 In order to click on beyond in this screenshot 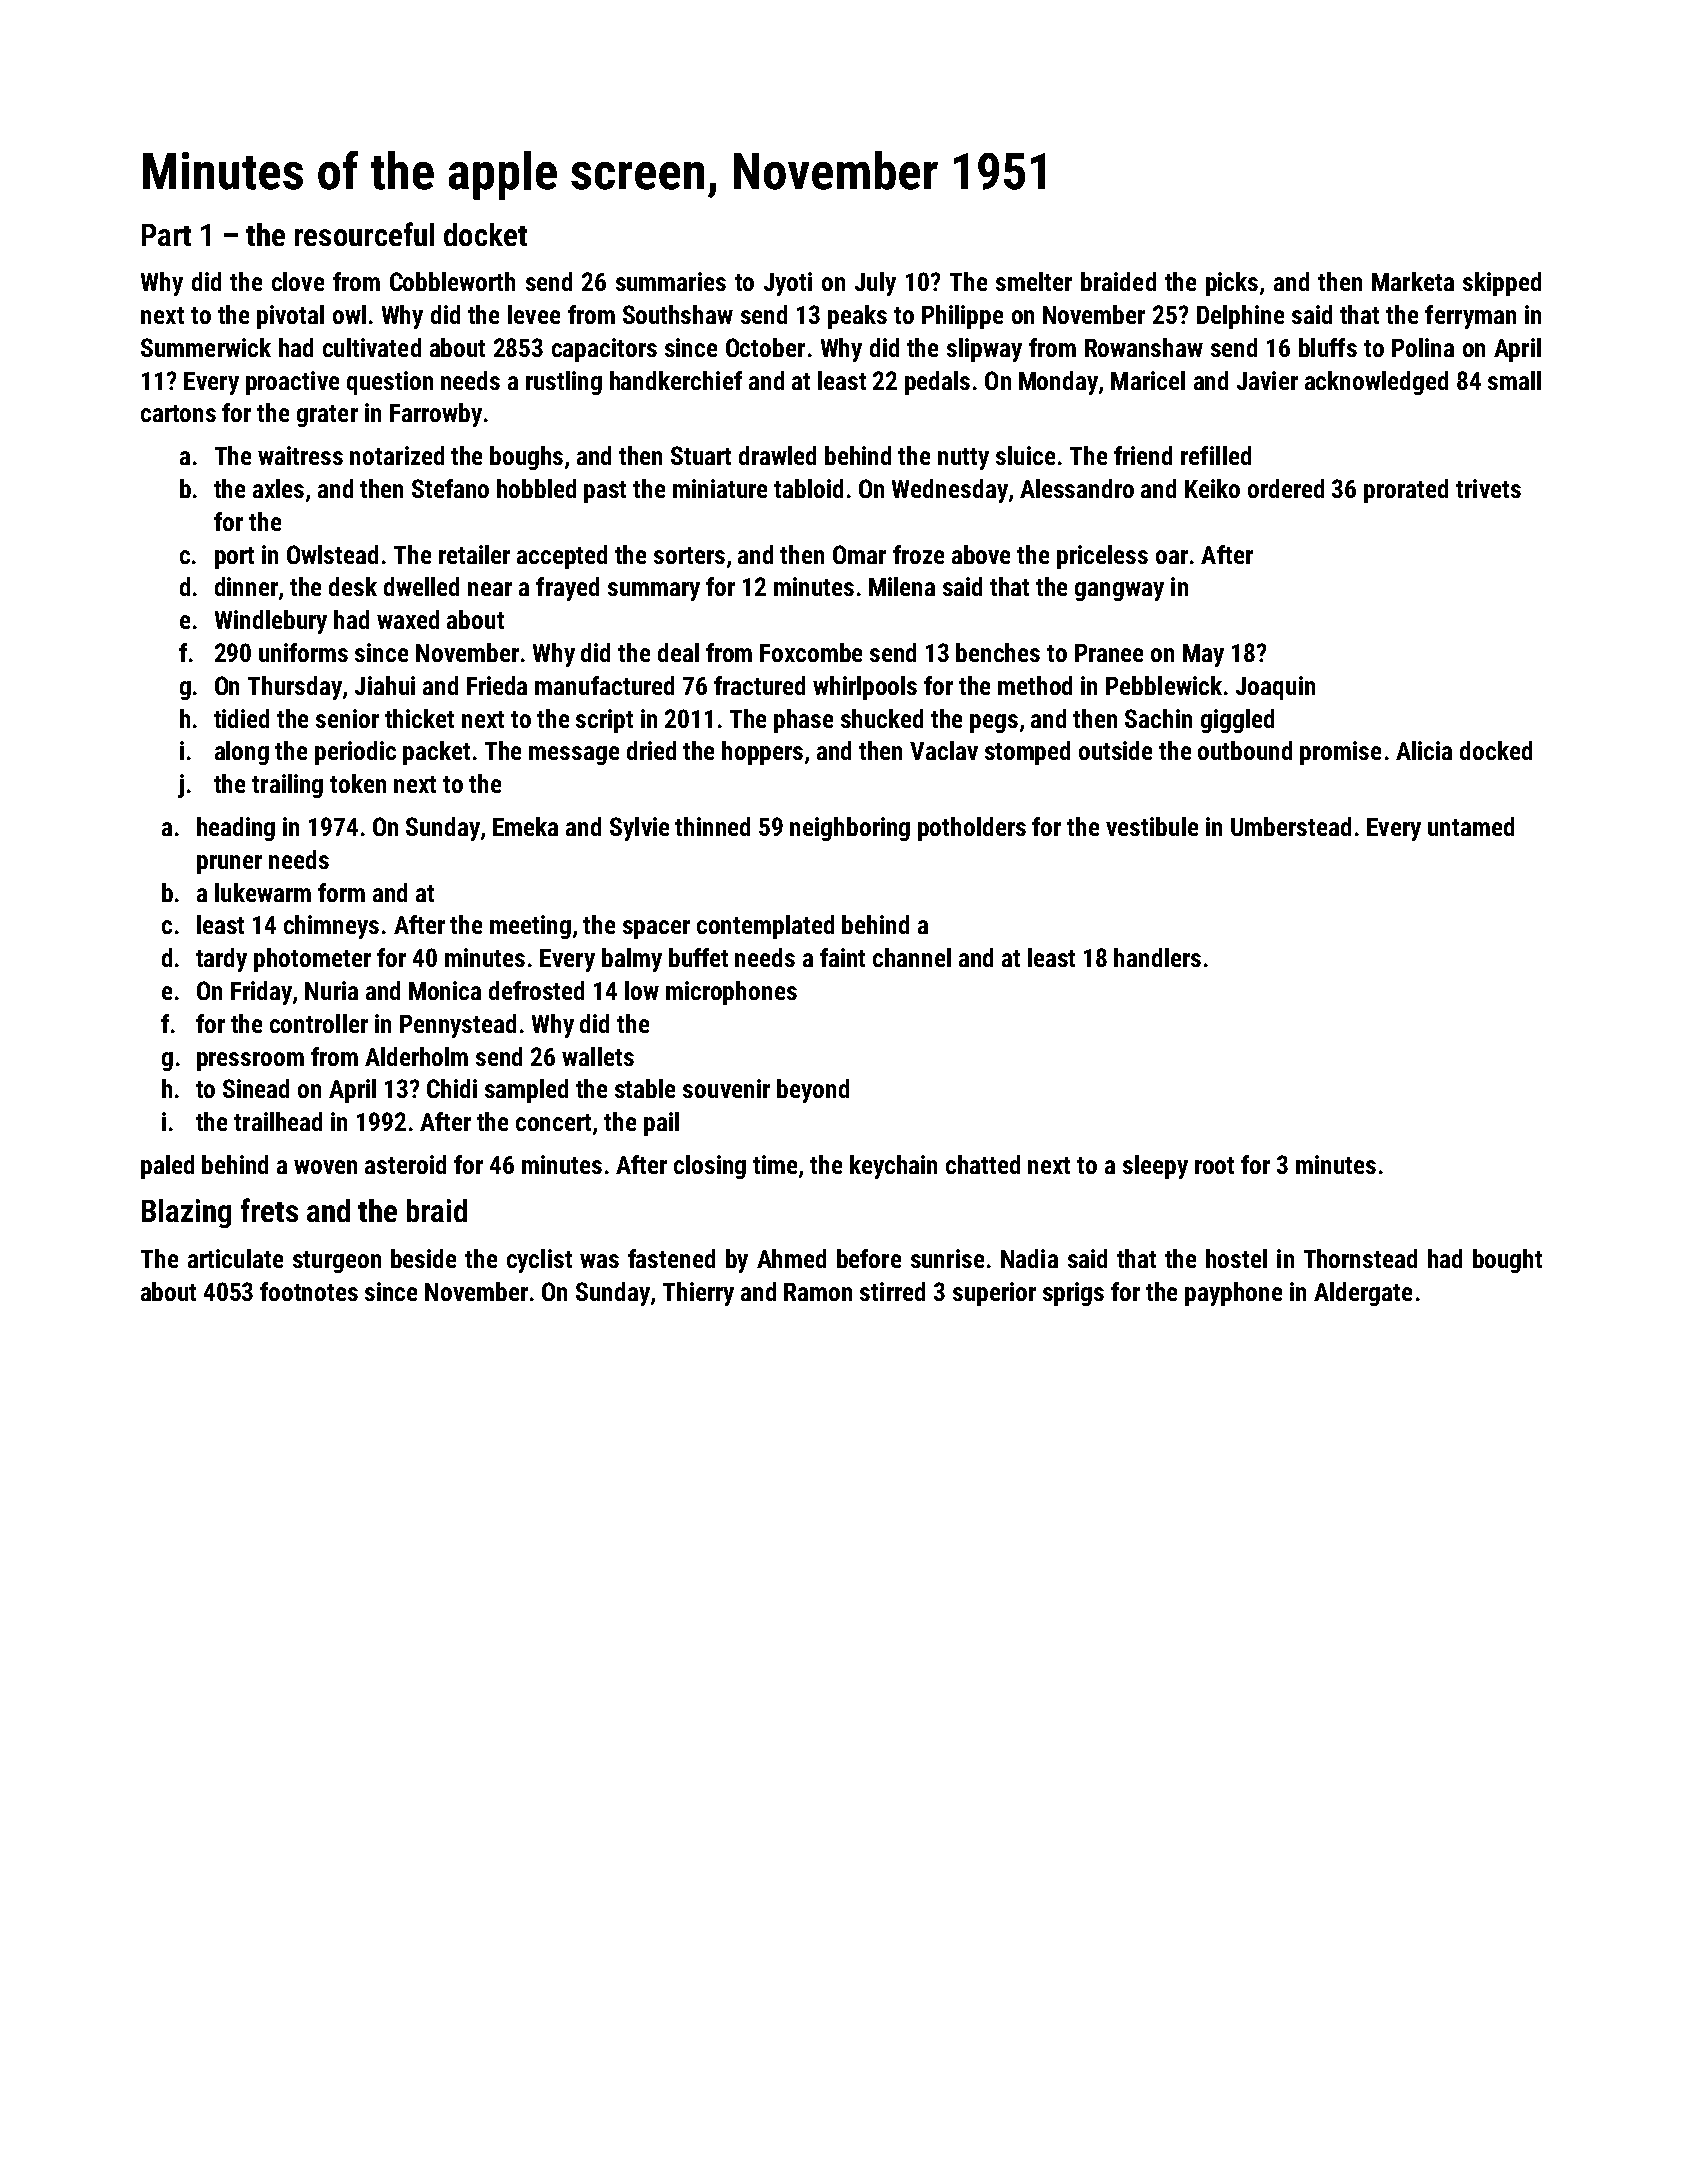, I will do `click(813, 1091)`.
